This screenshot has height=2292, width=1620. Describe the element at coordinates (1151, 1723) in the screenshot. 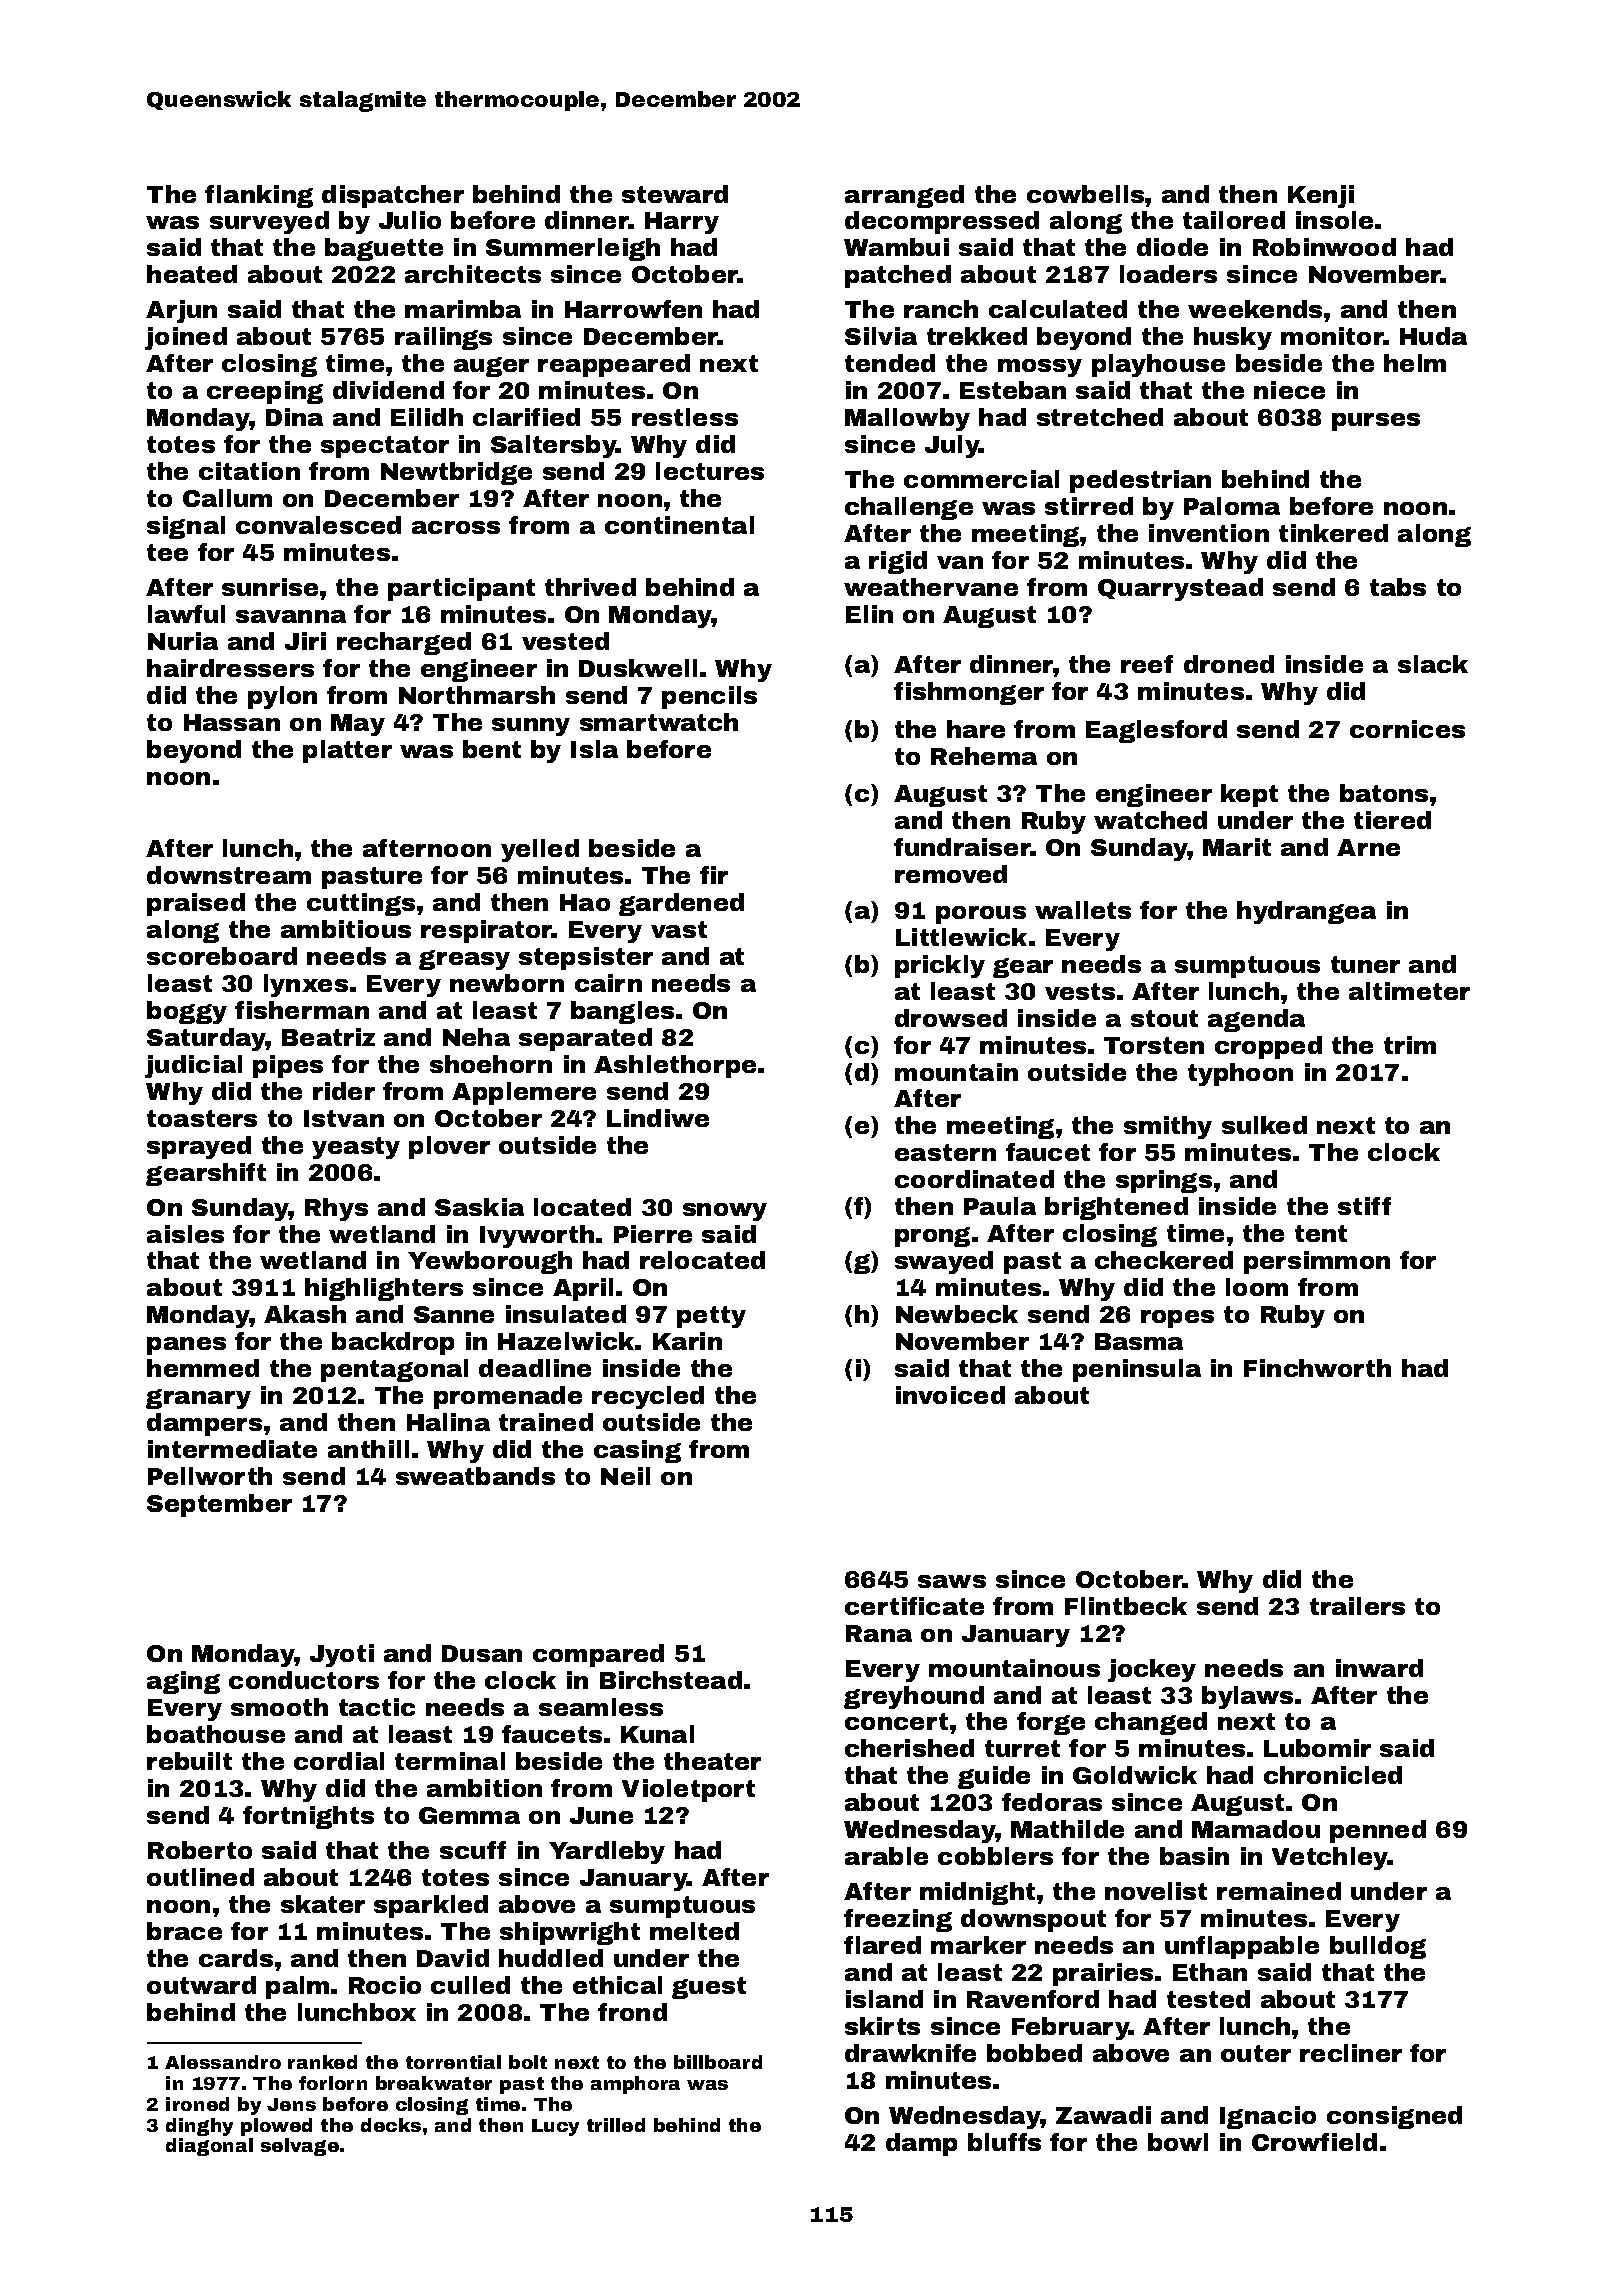

I see `changed` at that location.
